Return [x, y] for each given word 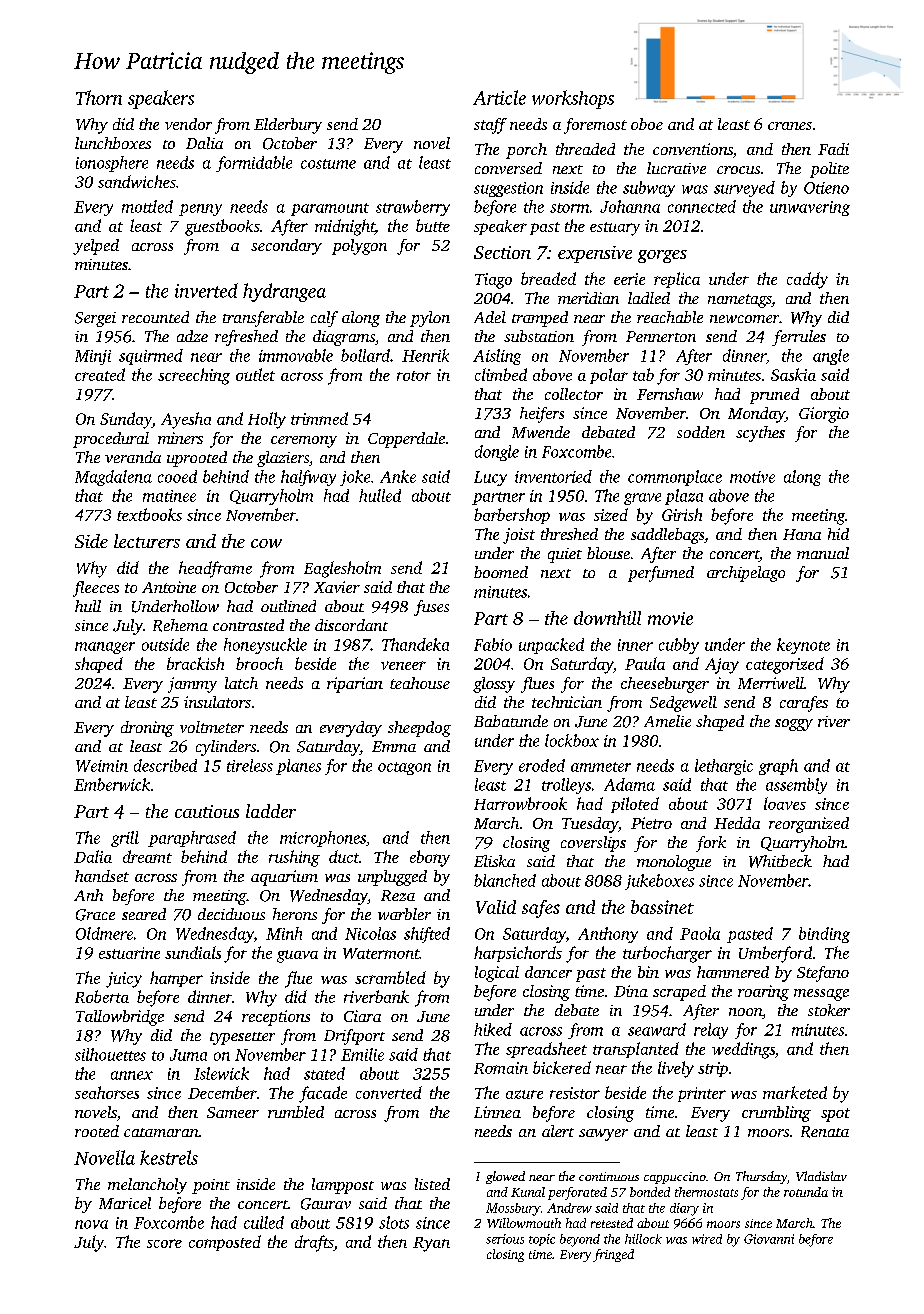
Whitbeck [780, 861]
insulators [217, 702]
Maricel [125, 1203]
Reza [398, 895]
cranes [790, 126]
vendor [188, 124]
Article [499, 97]
